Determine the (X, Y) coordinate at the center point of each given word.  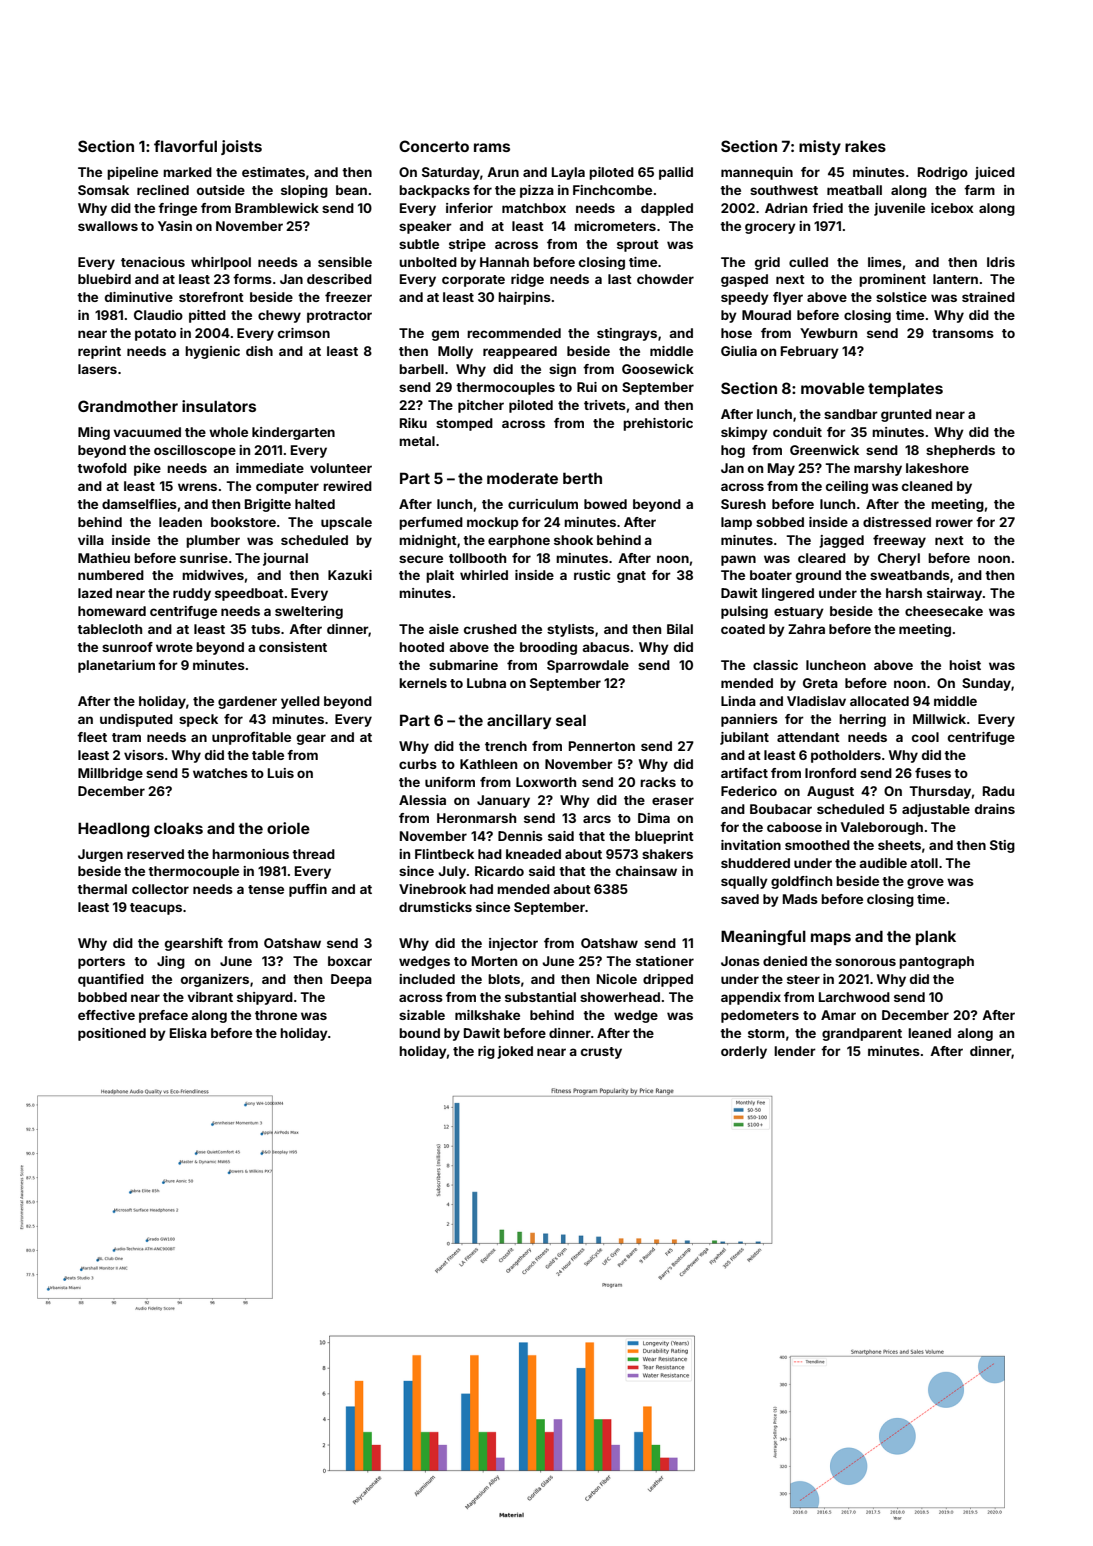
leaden (180, 522)
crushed (490, 629)
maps (831, 939)
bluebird (104, 279)
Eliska (188, 1033)
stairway (954, 594)
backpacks (434, 191)
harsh (904, 593)
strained (988, 297)
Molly (455, 352)
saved (740, 899)
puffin (308, 890)
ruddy (192, 594)
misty (820, 147)
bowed (605, 504)
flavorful (185, 146)
